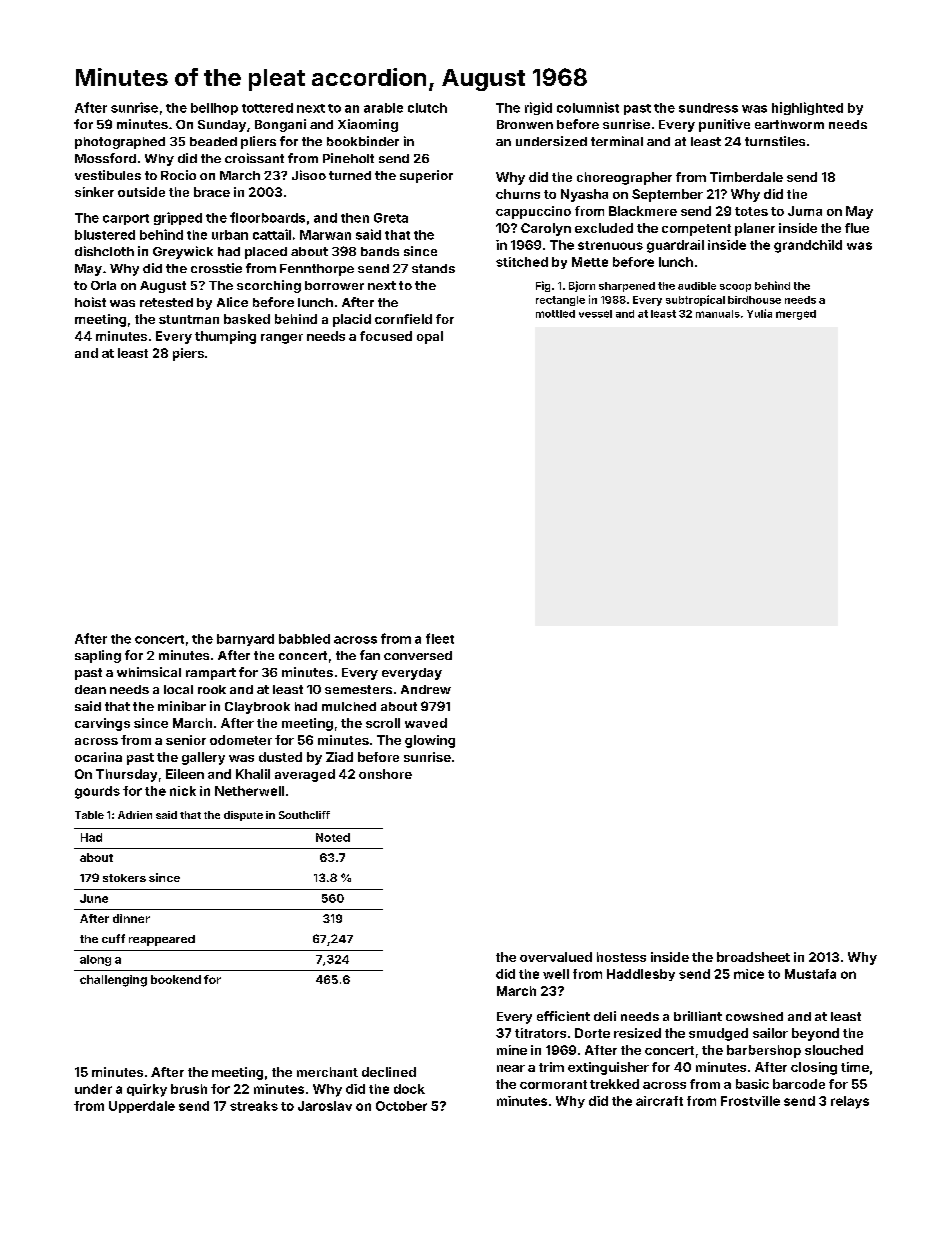 This screenshot has width=952, height=1233. I want to click on highlighted, so click(807, 108).
